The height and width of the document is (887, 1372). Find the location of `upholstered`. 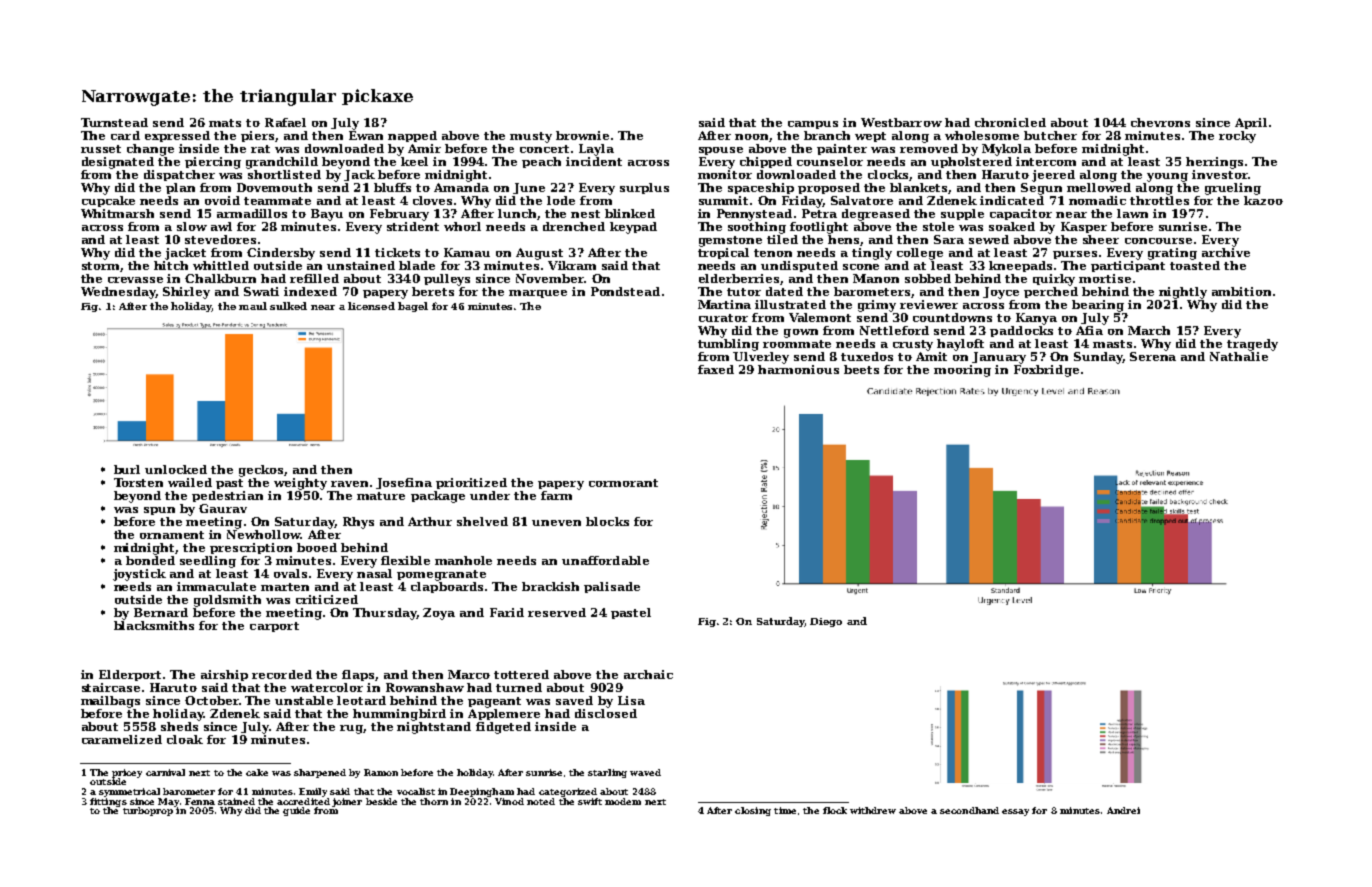

upholstered is located at coordinates (971, 162).
